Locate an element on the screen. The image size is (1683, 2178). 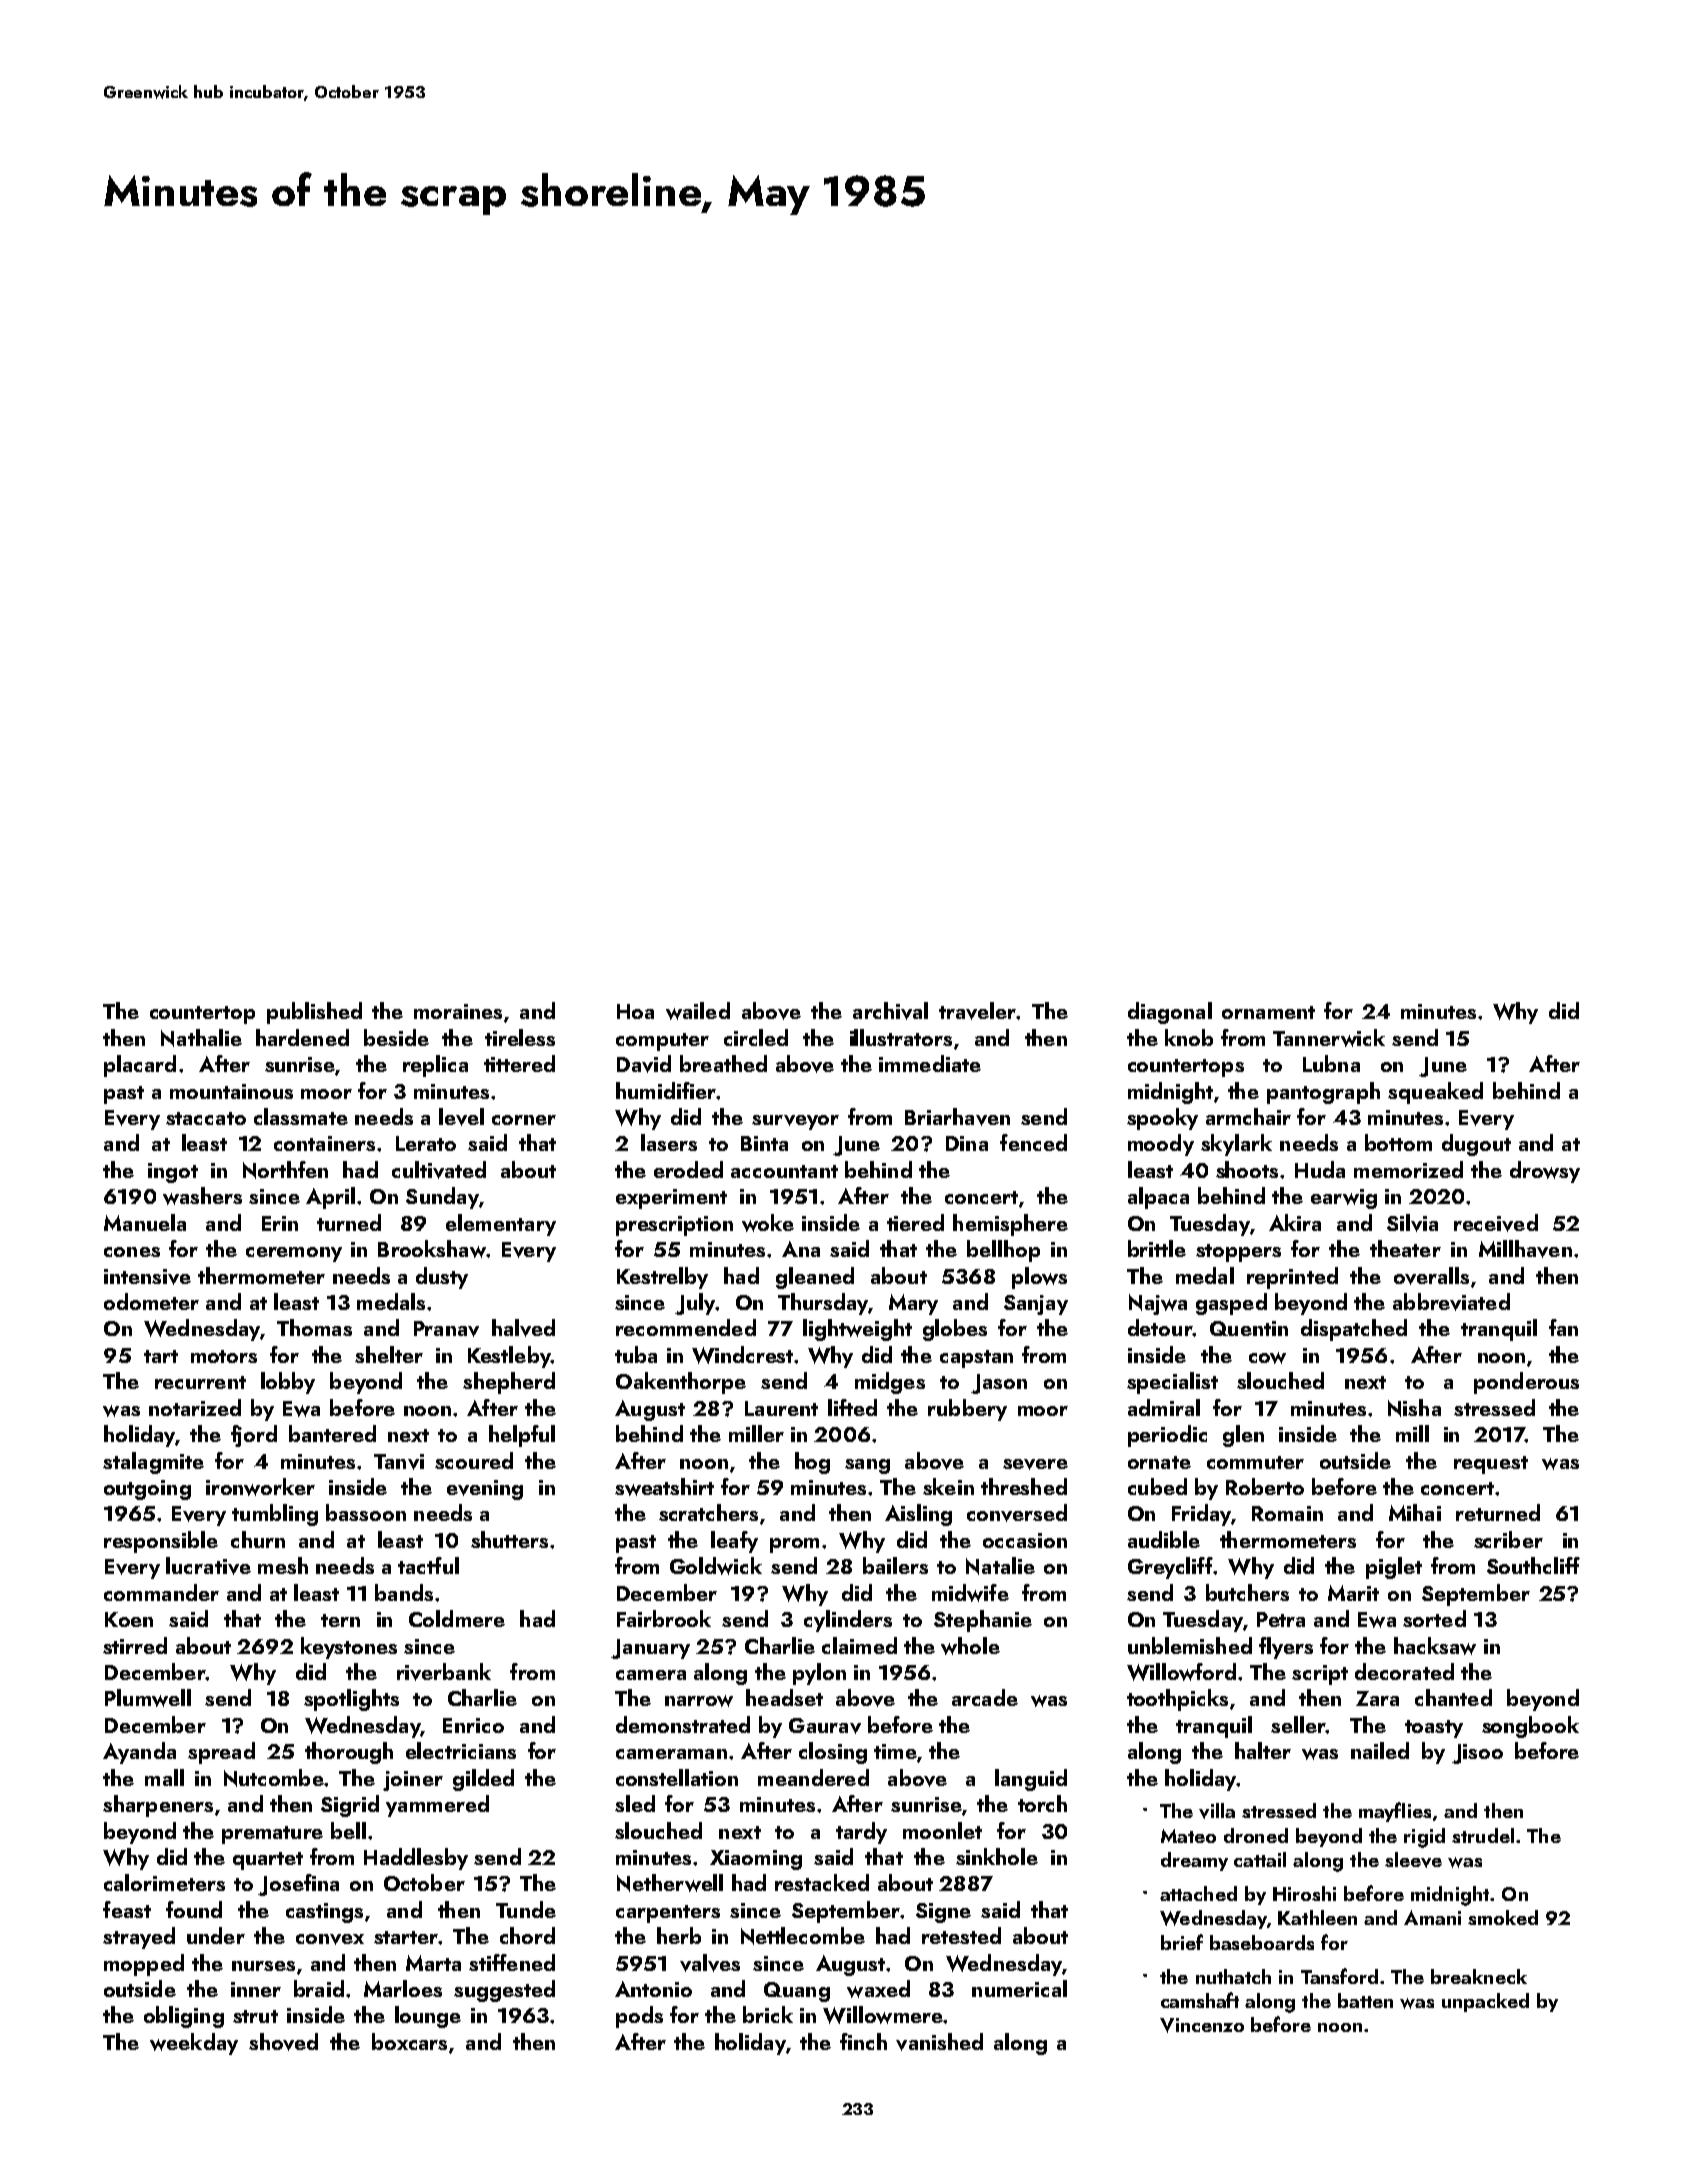
Amani is located at coordinates (1432, 1917).
